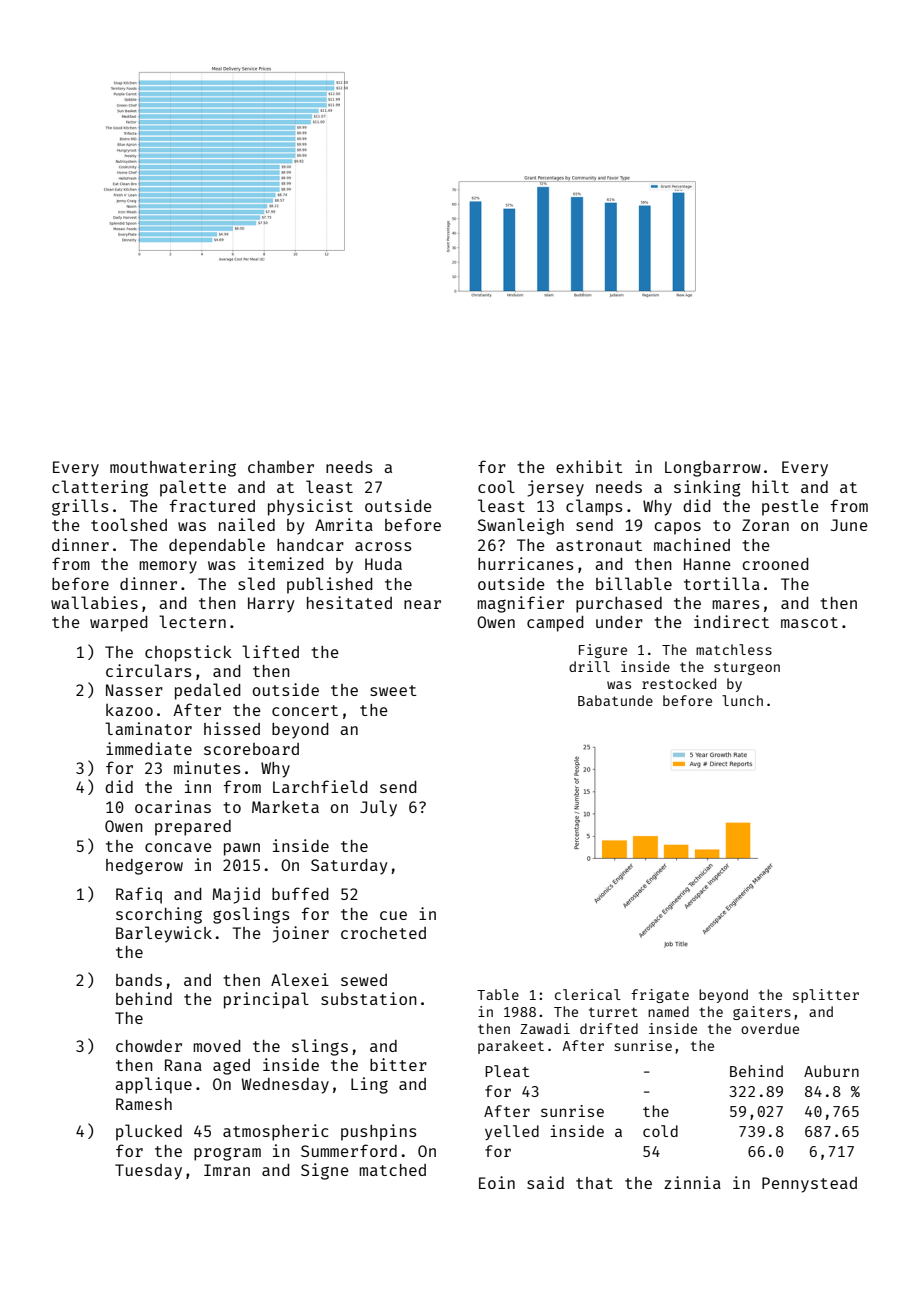 The height and width of the screenshot is (1308, 924). What do you see at coordinates (775, 564) in the screenshot?
I see `crooned` at bounding box center [775, 564].
